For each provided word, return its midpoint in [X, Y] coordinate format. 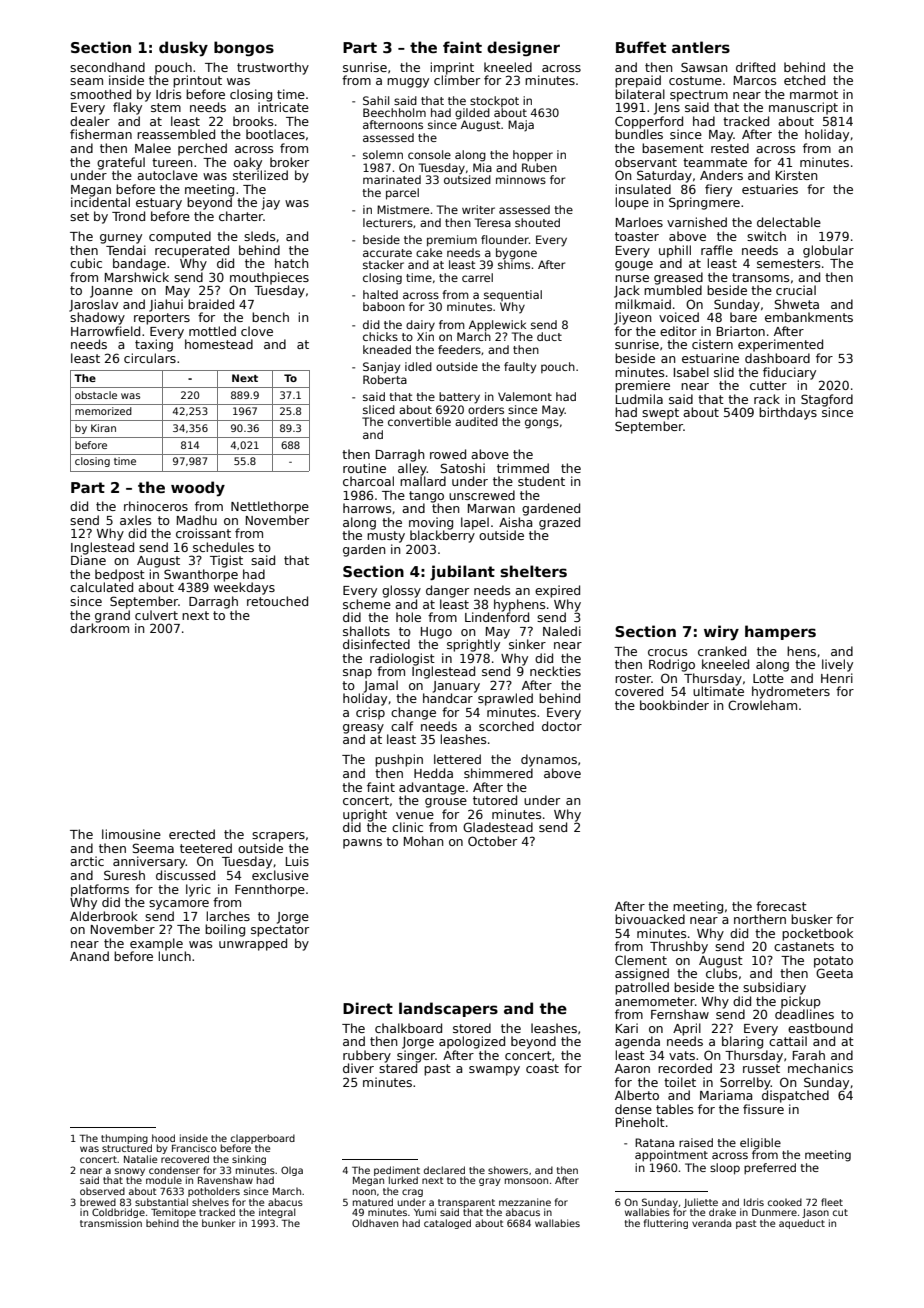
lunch [174, 956]
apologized [472, 1042]
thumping [124, 1139]
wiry [721, 632]
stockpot [494, 101]
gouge [634, 266]
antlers [701, 47]
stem [166, 107]
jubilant [462, 573]
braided [211, 304]
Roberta [385, 379]
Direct [368, 1008]
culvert [156, 615]
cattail [788, 1041]
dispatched [795, 1096]
